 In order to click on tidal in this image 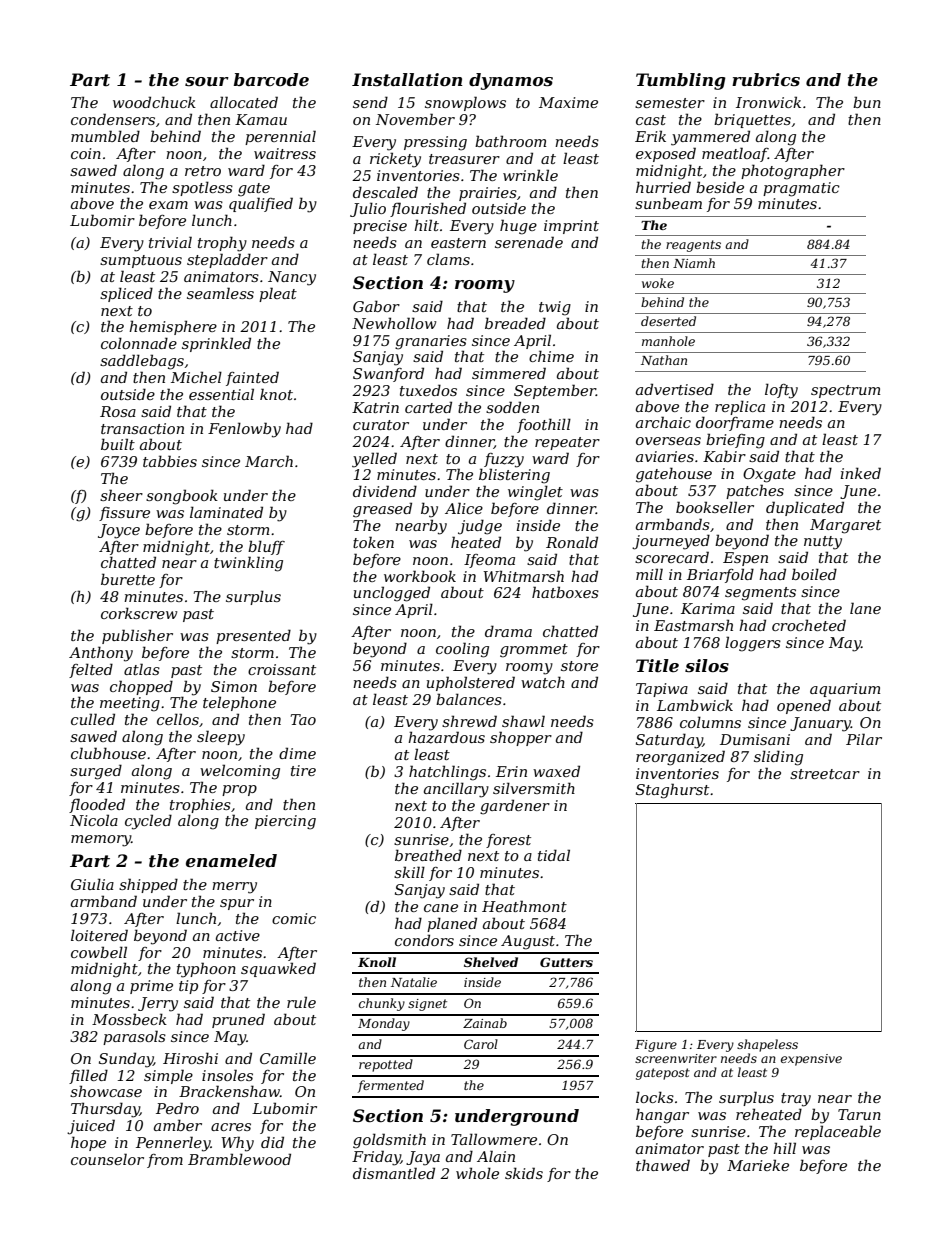, I will do `click(554, 855)`.
